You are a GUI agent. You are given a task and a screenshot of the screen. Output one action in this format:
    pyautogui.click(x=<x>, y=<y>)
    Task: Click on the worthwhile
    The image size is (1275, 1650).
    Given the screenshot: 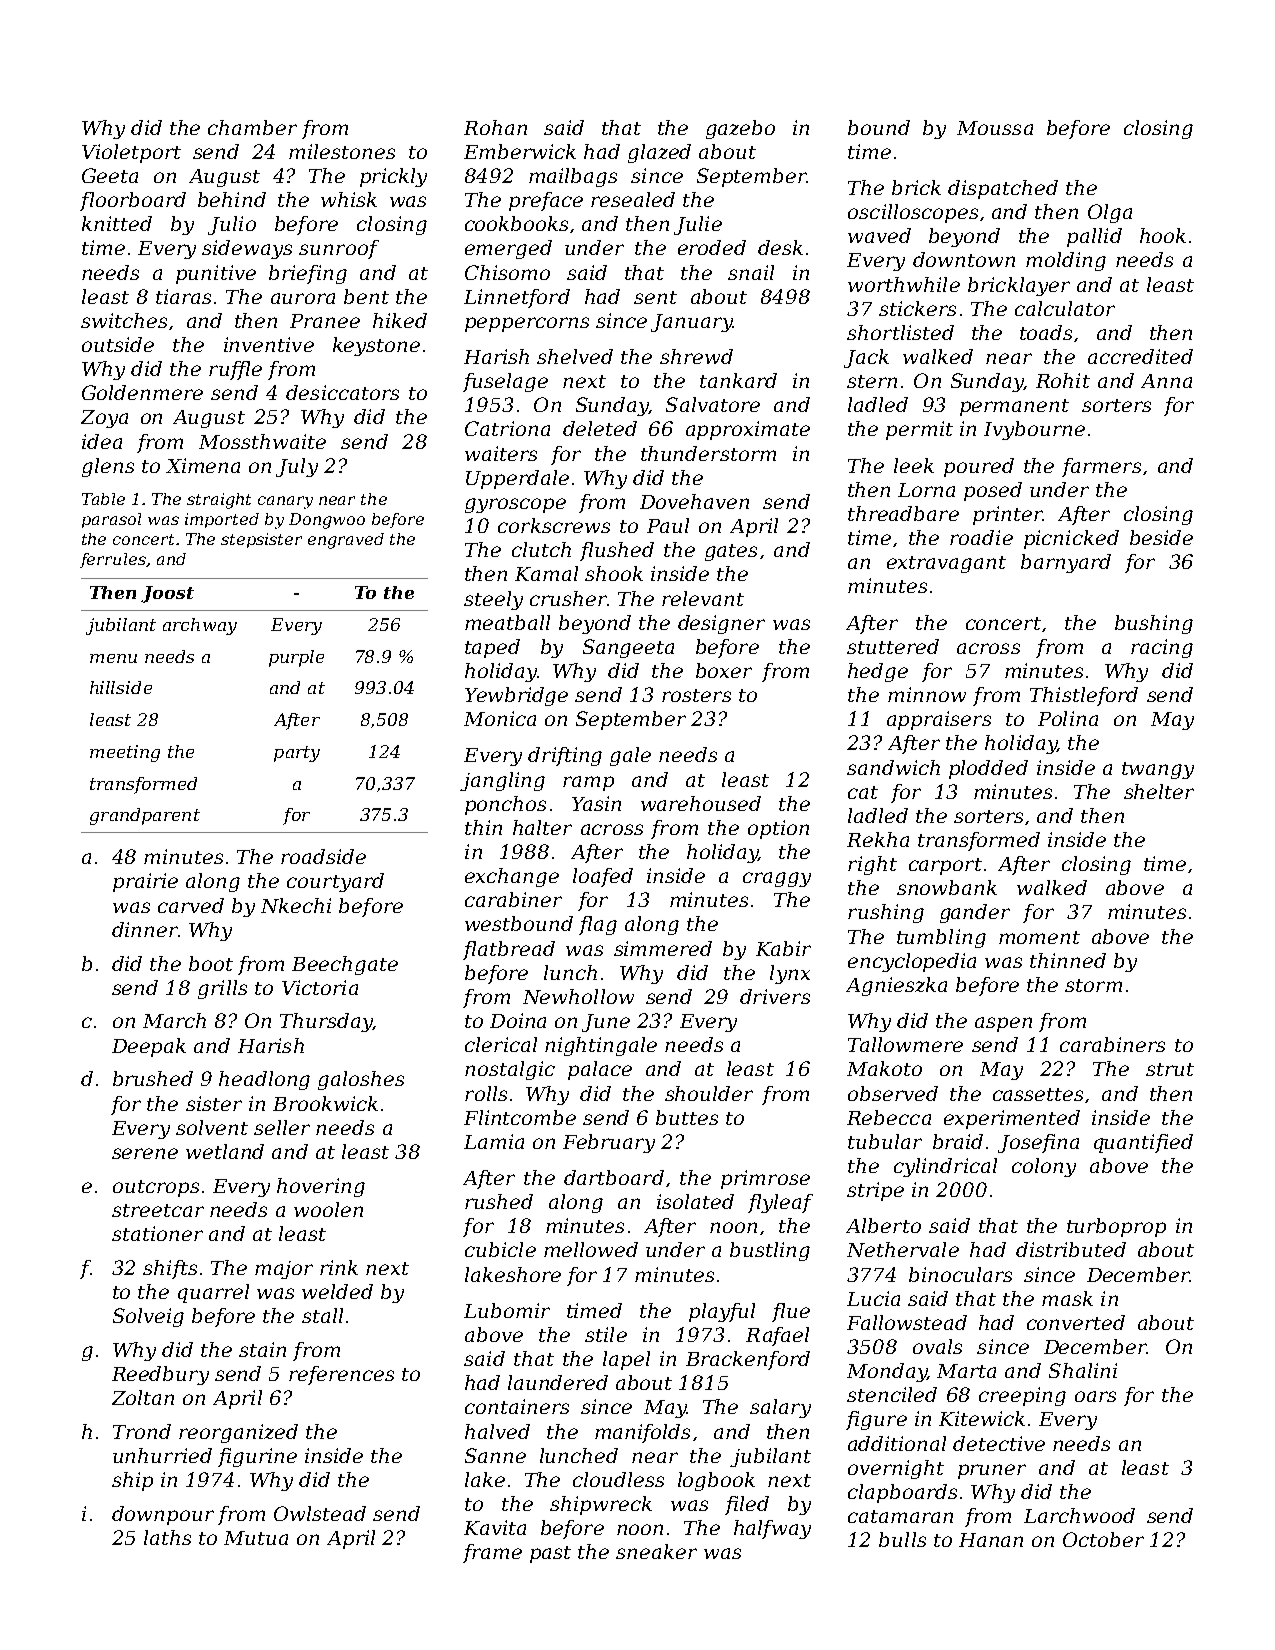 What is the action you would take?
    pyautogui.click(x=904, y=284)
